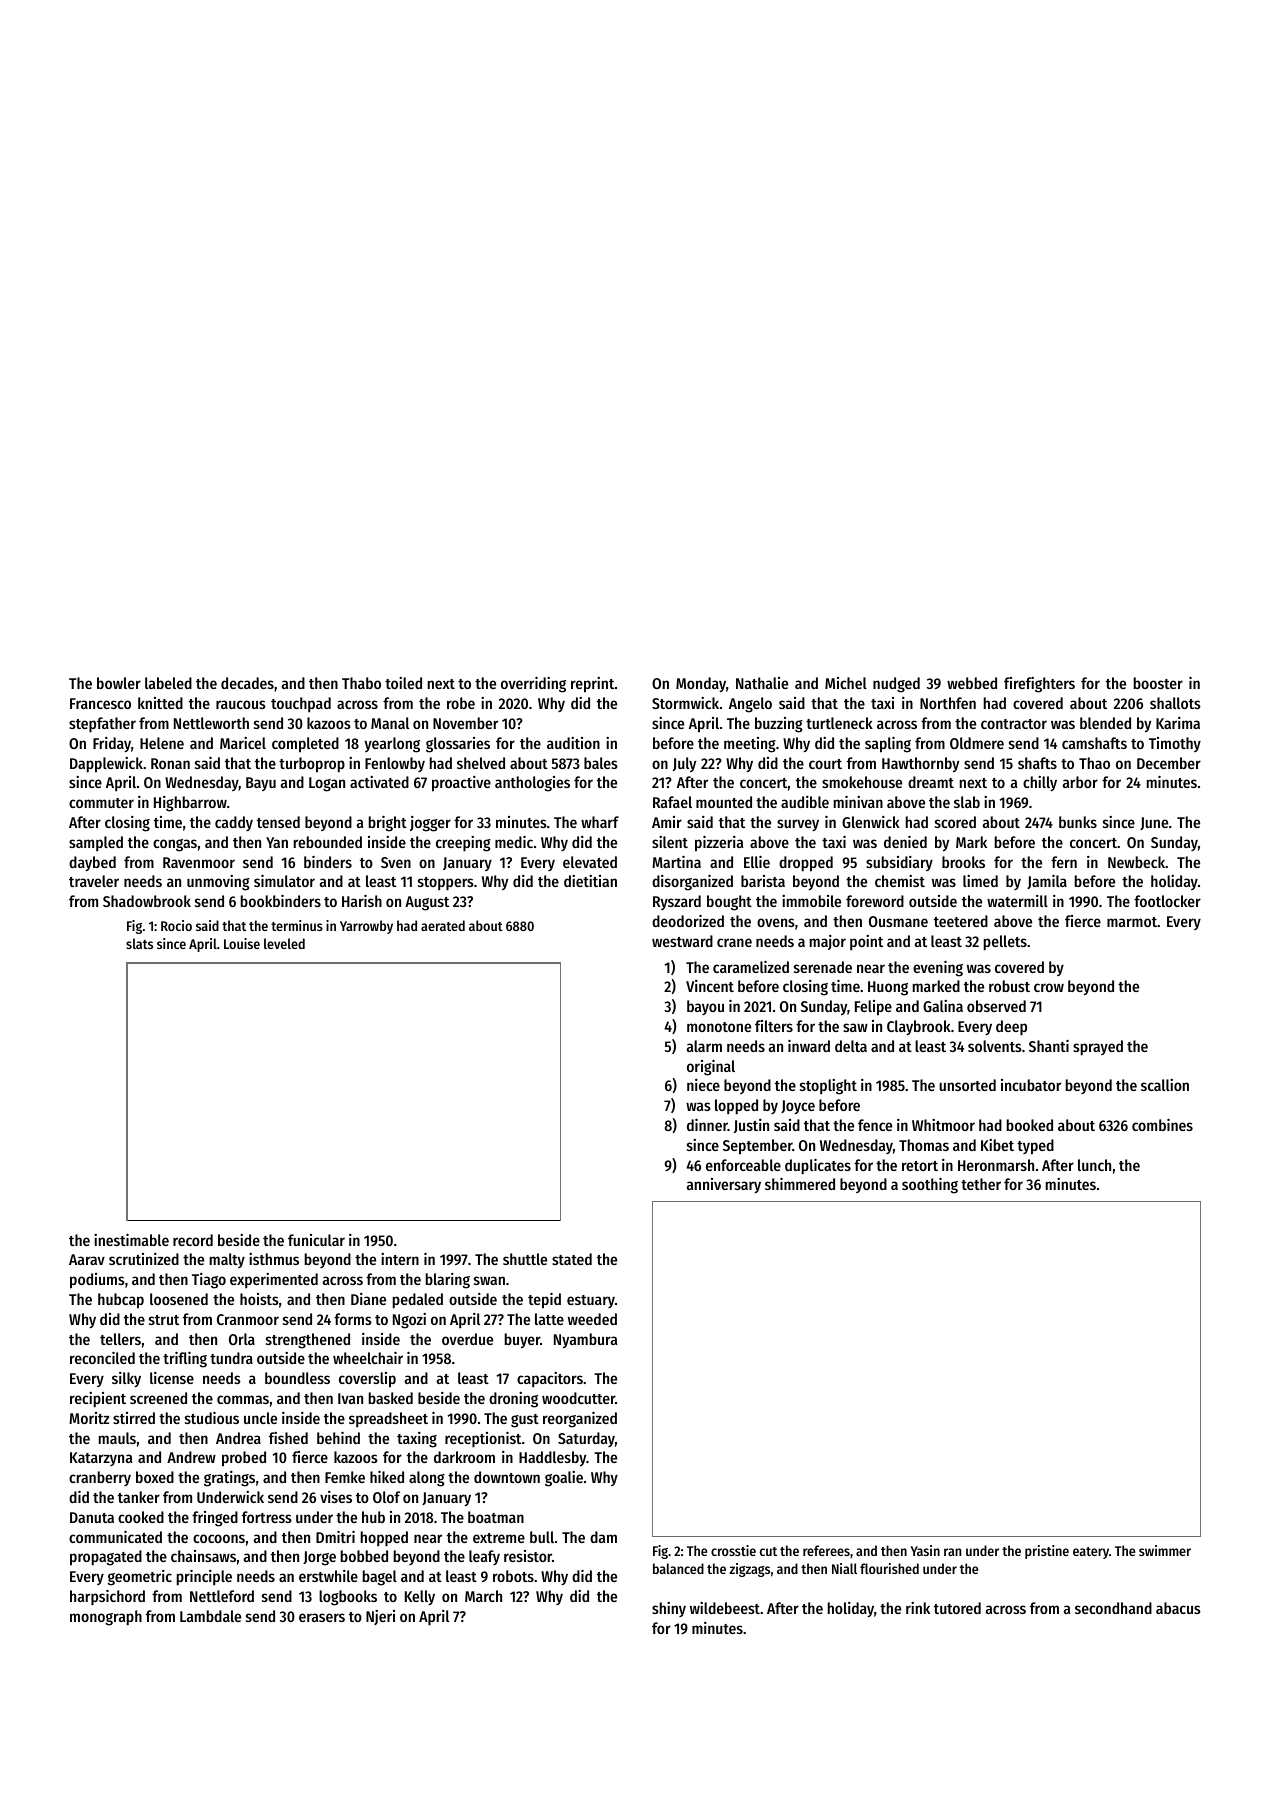 This image has width=1270, height=1796. I want to click on spreadsheet, so click(388, 1419).
